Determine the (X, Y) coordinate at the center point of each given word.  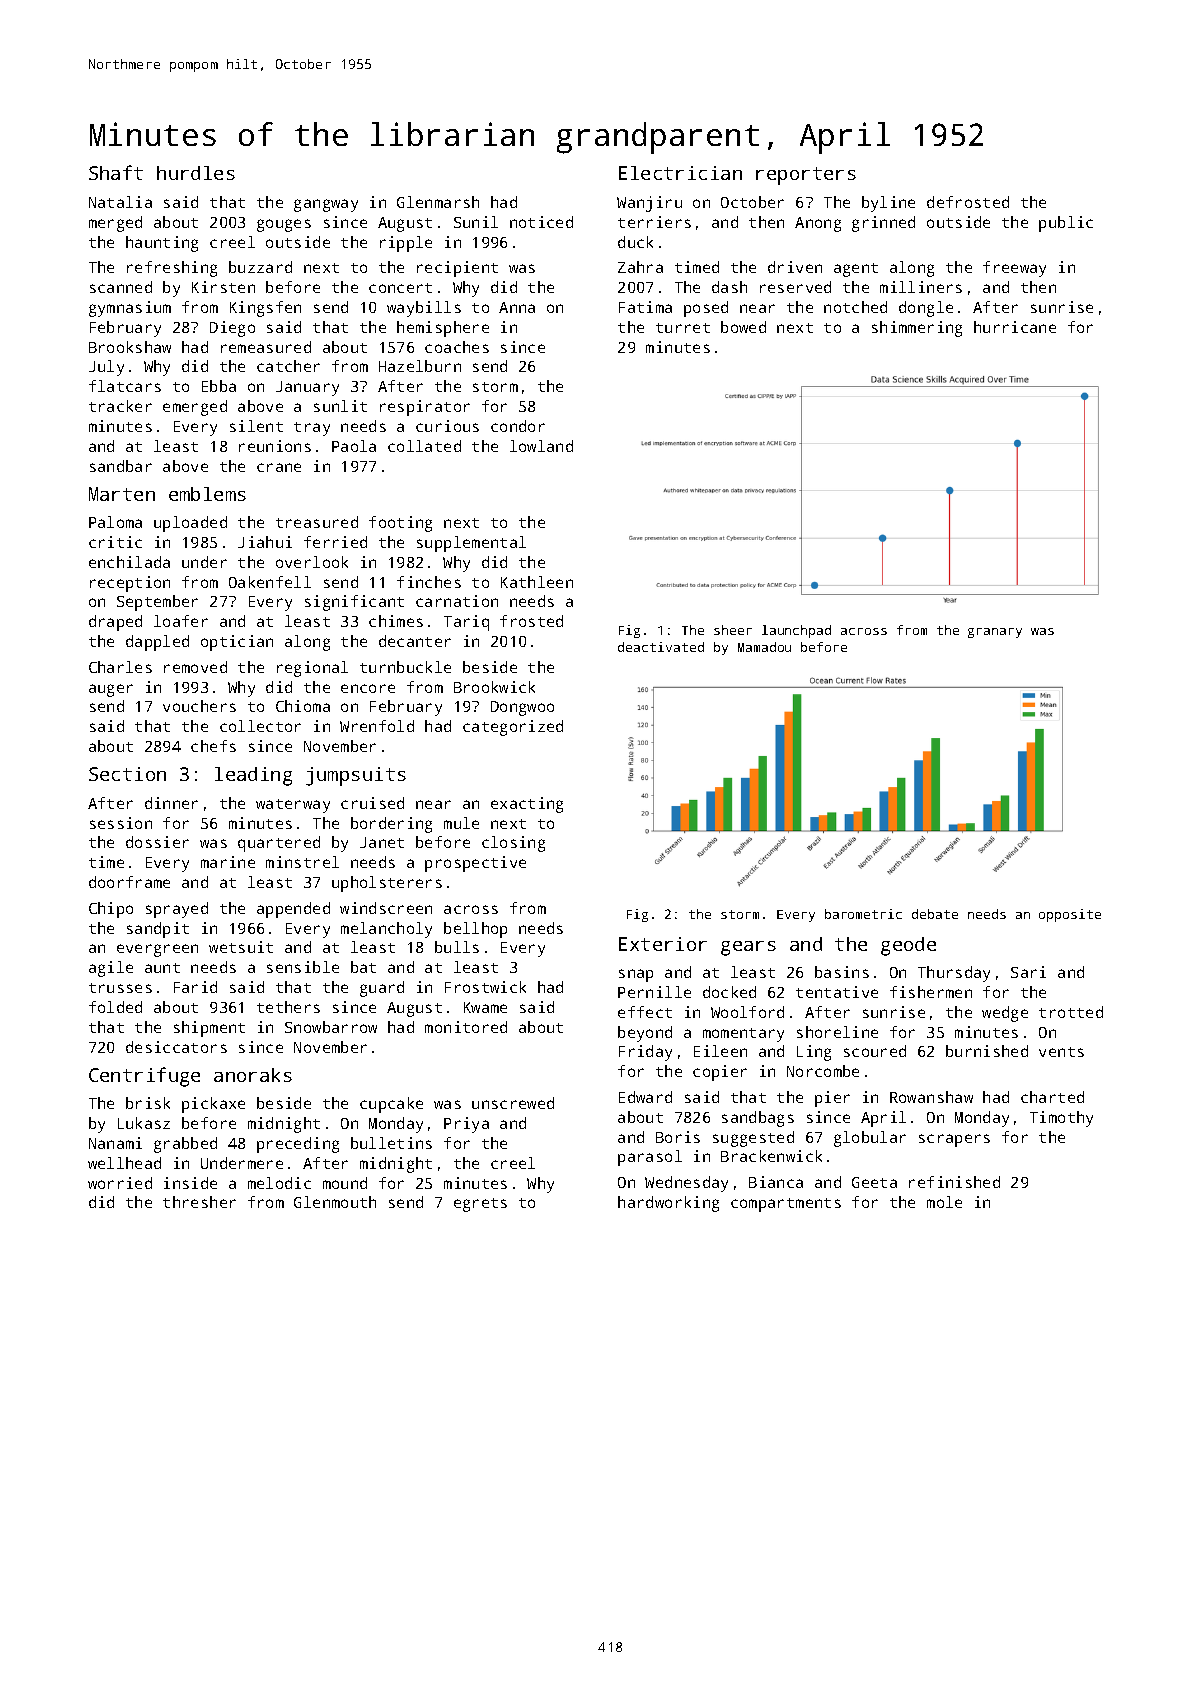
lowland (541, 446)
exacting (527, 805)
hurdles (196, 173)
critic (115, 542)
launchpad (796, 631)
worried (120, 1183)
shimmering (917, 329)
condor (518, 426)
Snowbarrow (331, 1027)
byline (888, 204)
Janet (382, 842)
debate (935, 914)
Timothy (1061, 1119)
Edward (645, 1097)
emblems (207, 494)
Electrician (680, 173)
